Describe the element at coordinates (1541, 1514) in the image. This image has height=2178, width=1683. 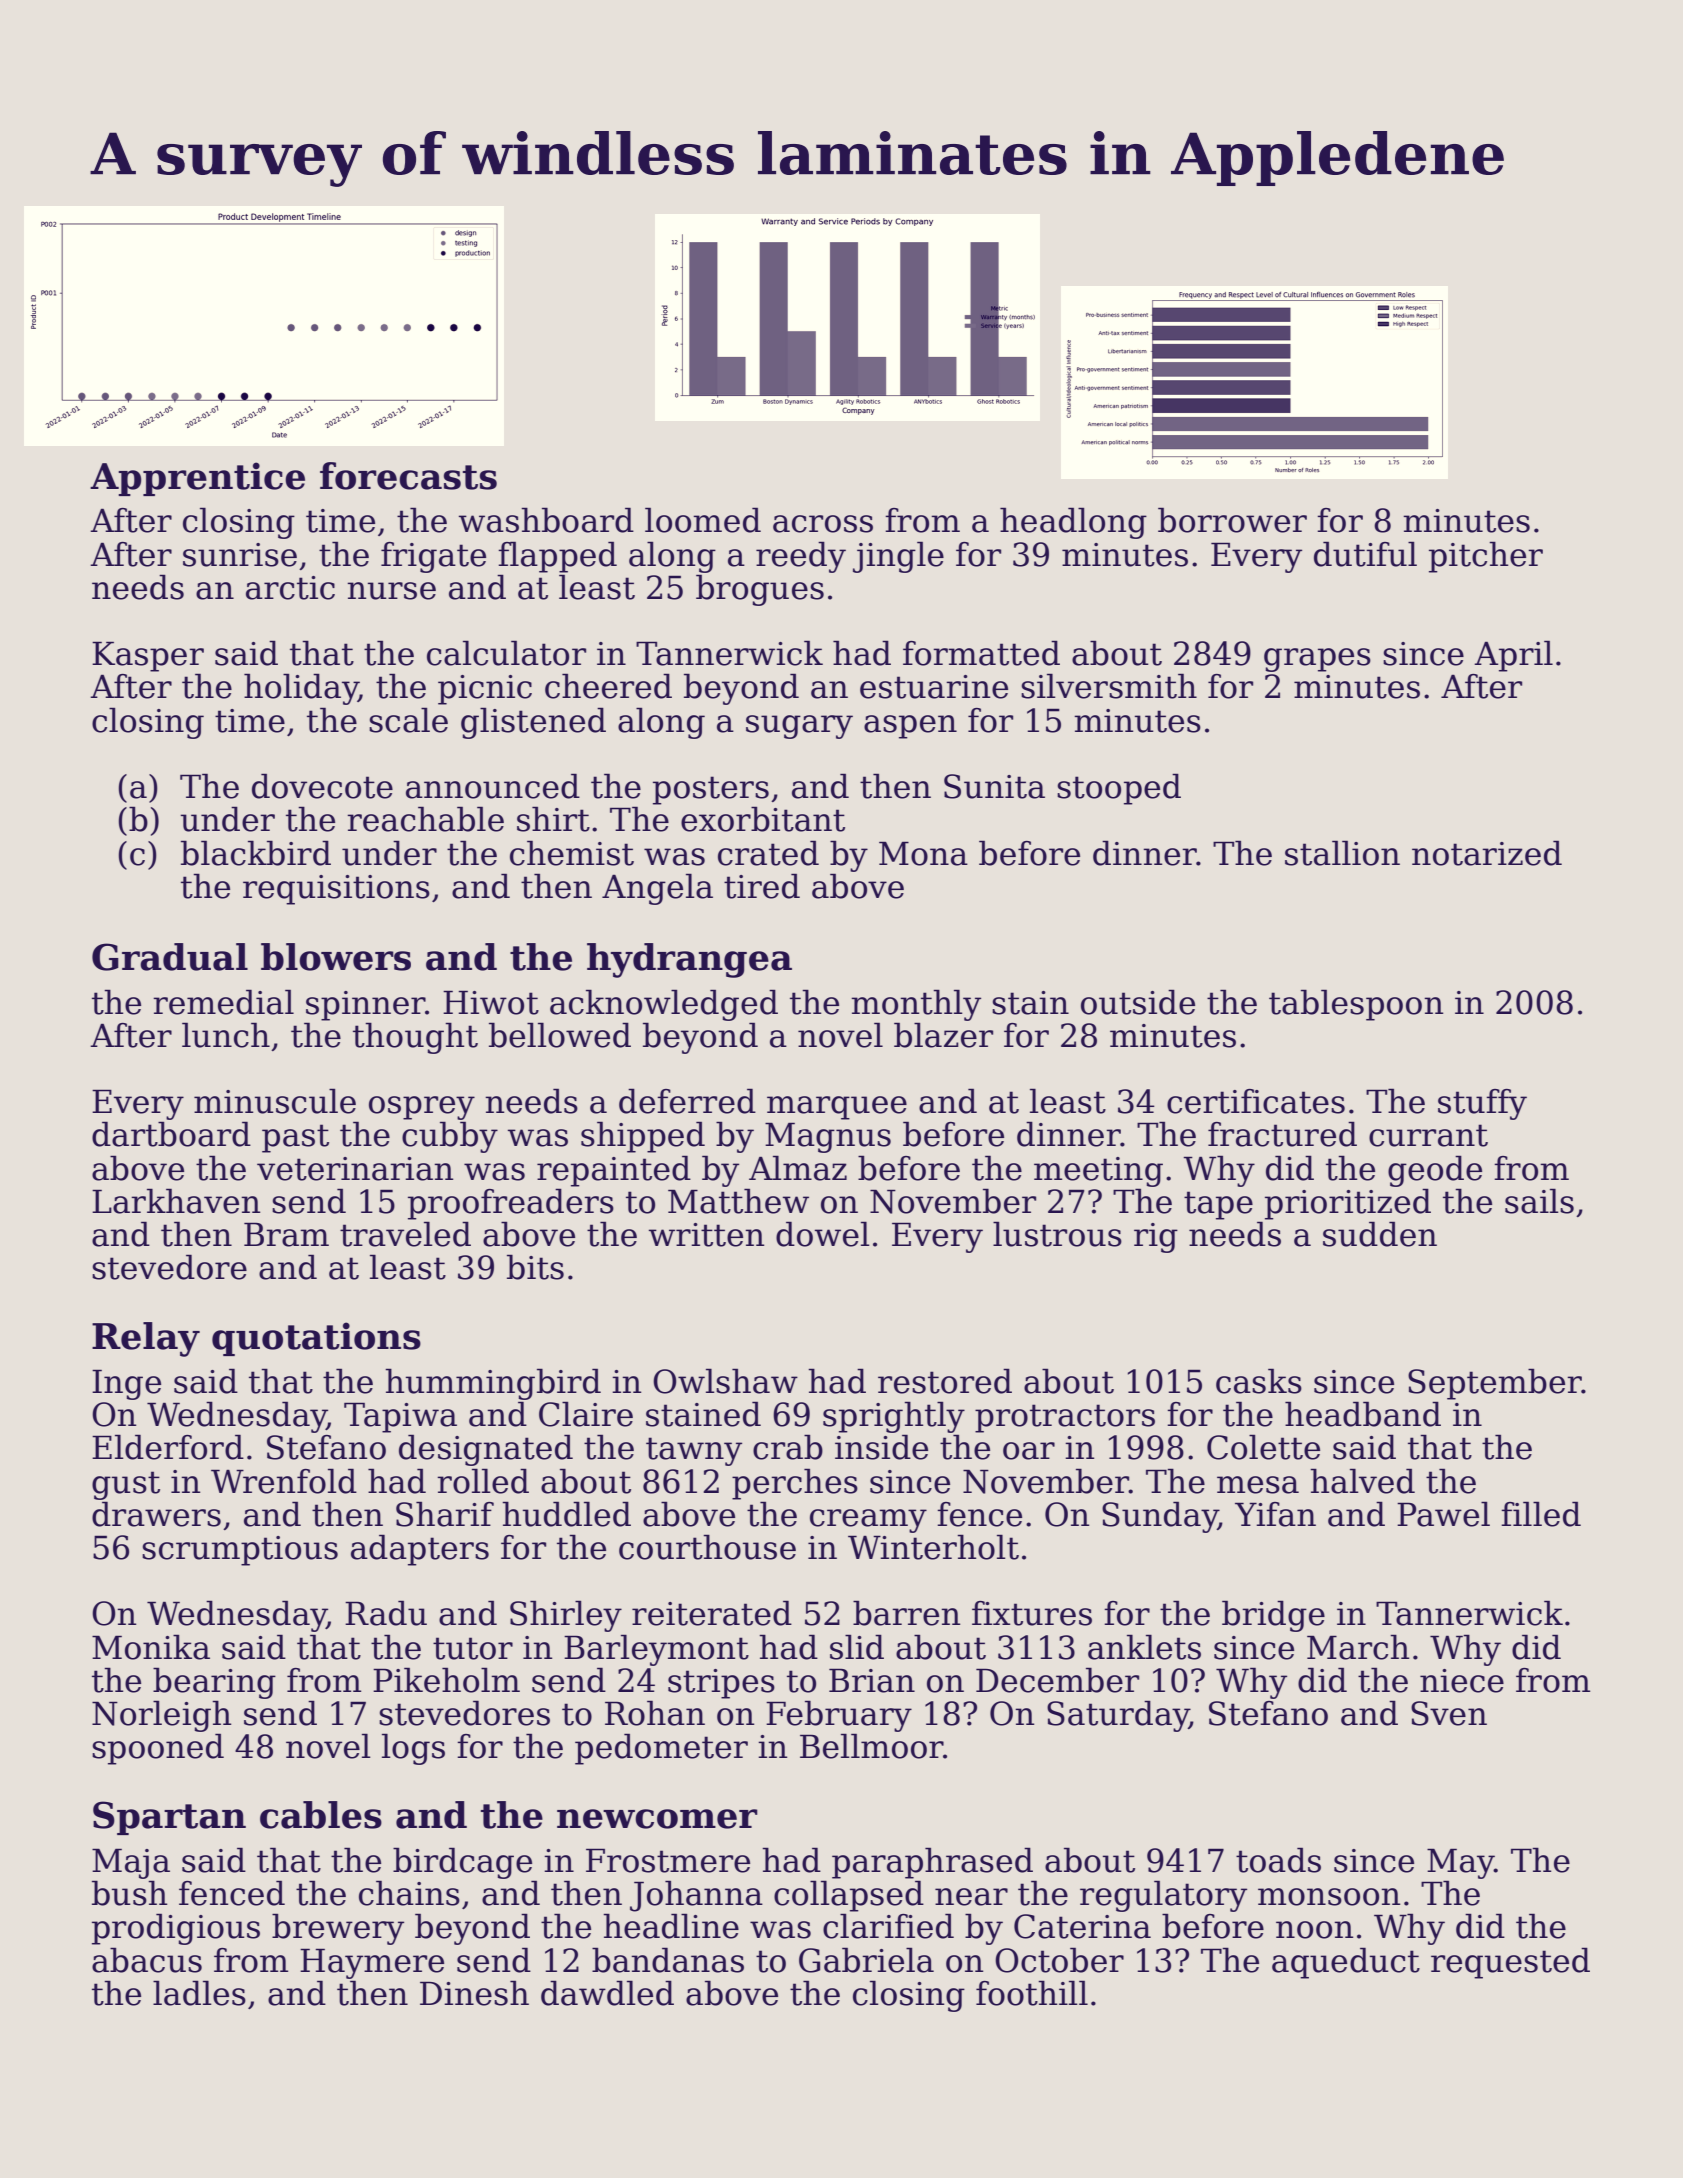
I see `filled` at that location.
